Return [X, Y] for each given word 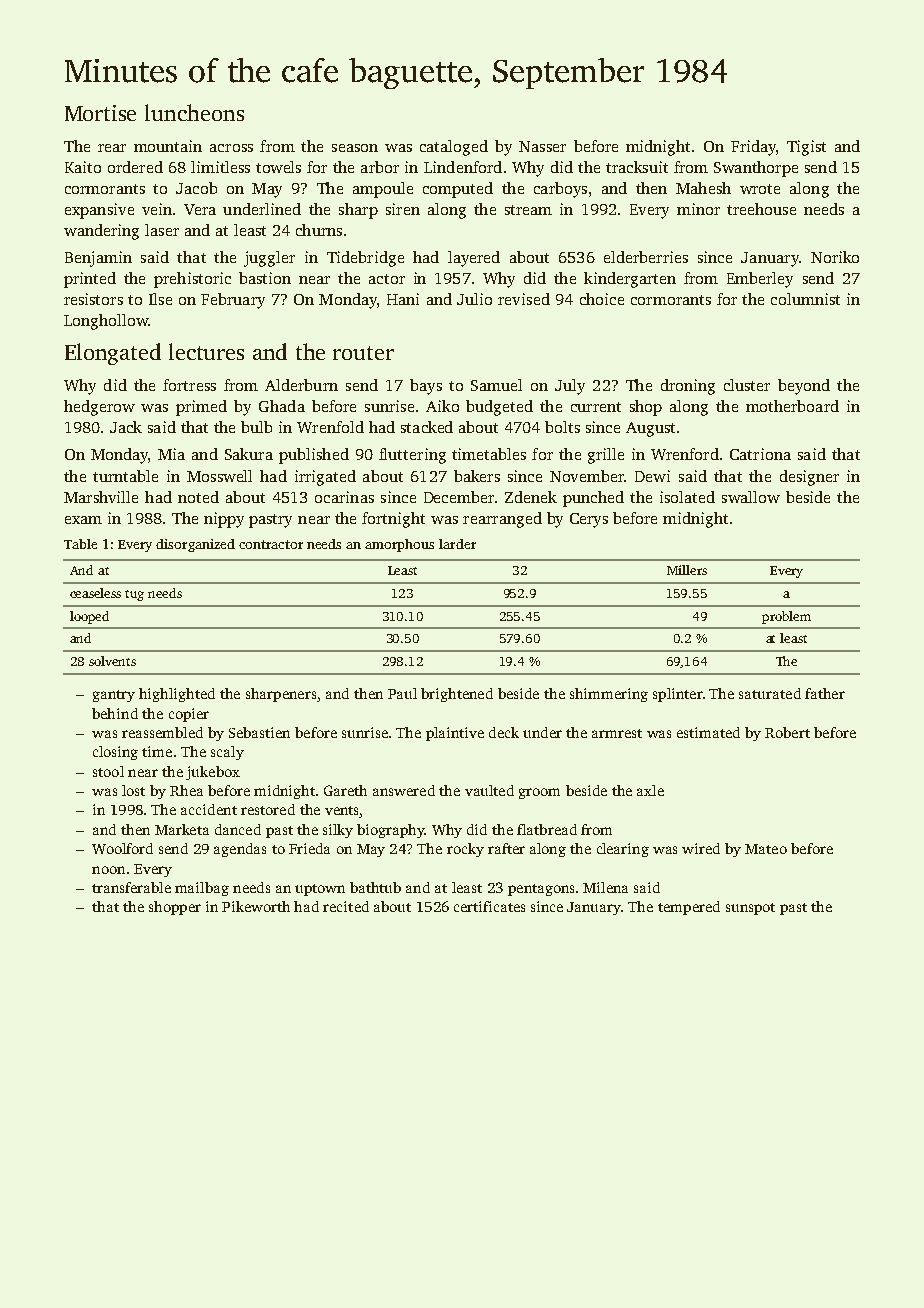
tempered [689, 908]
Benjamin [98, 259]
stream [528, 210]
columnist [805, 299]
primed [201, 408]
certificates [489, 906]
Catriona [760, 454]
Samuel [496, 385]
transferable [131, 887]
